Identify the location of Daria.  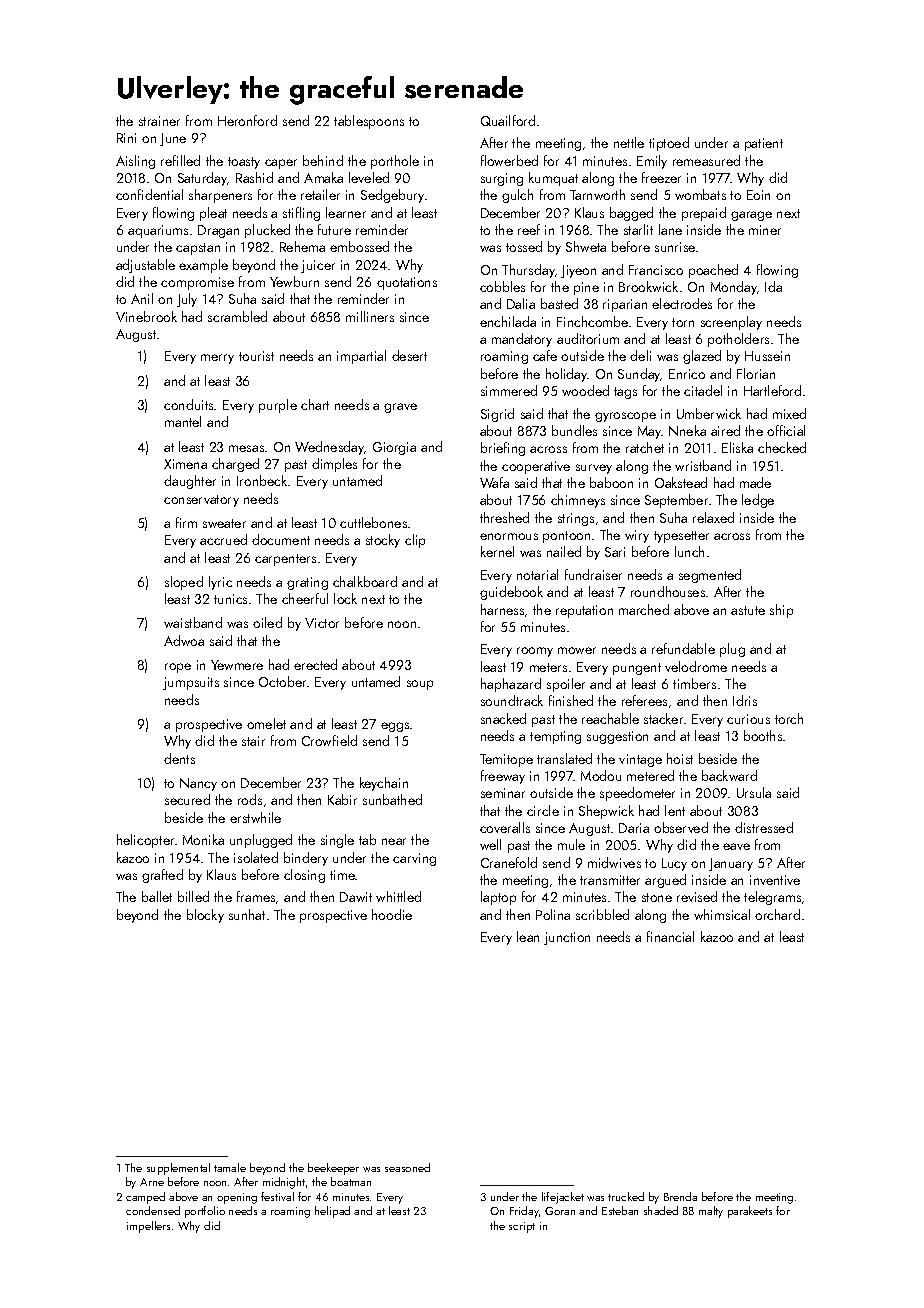
(634, 828).
